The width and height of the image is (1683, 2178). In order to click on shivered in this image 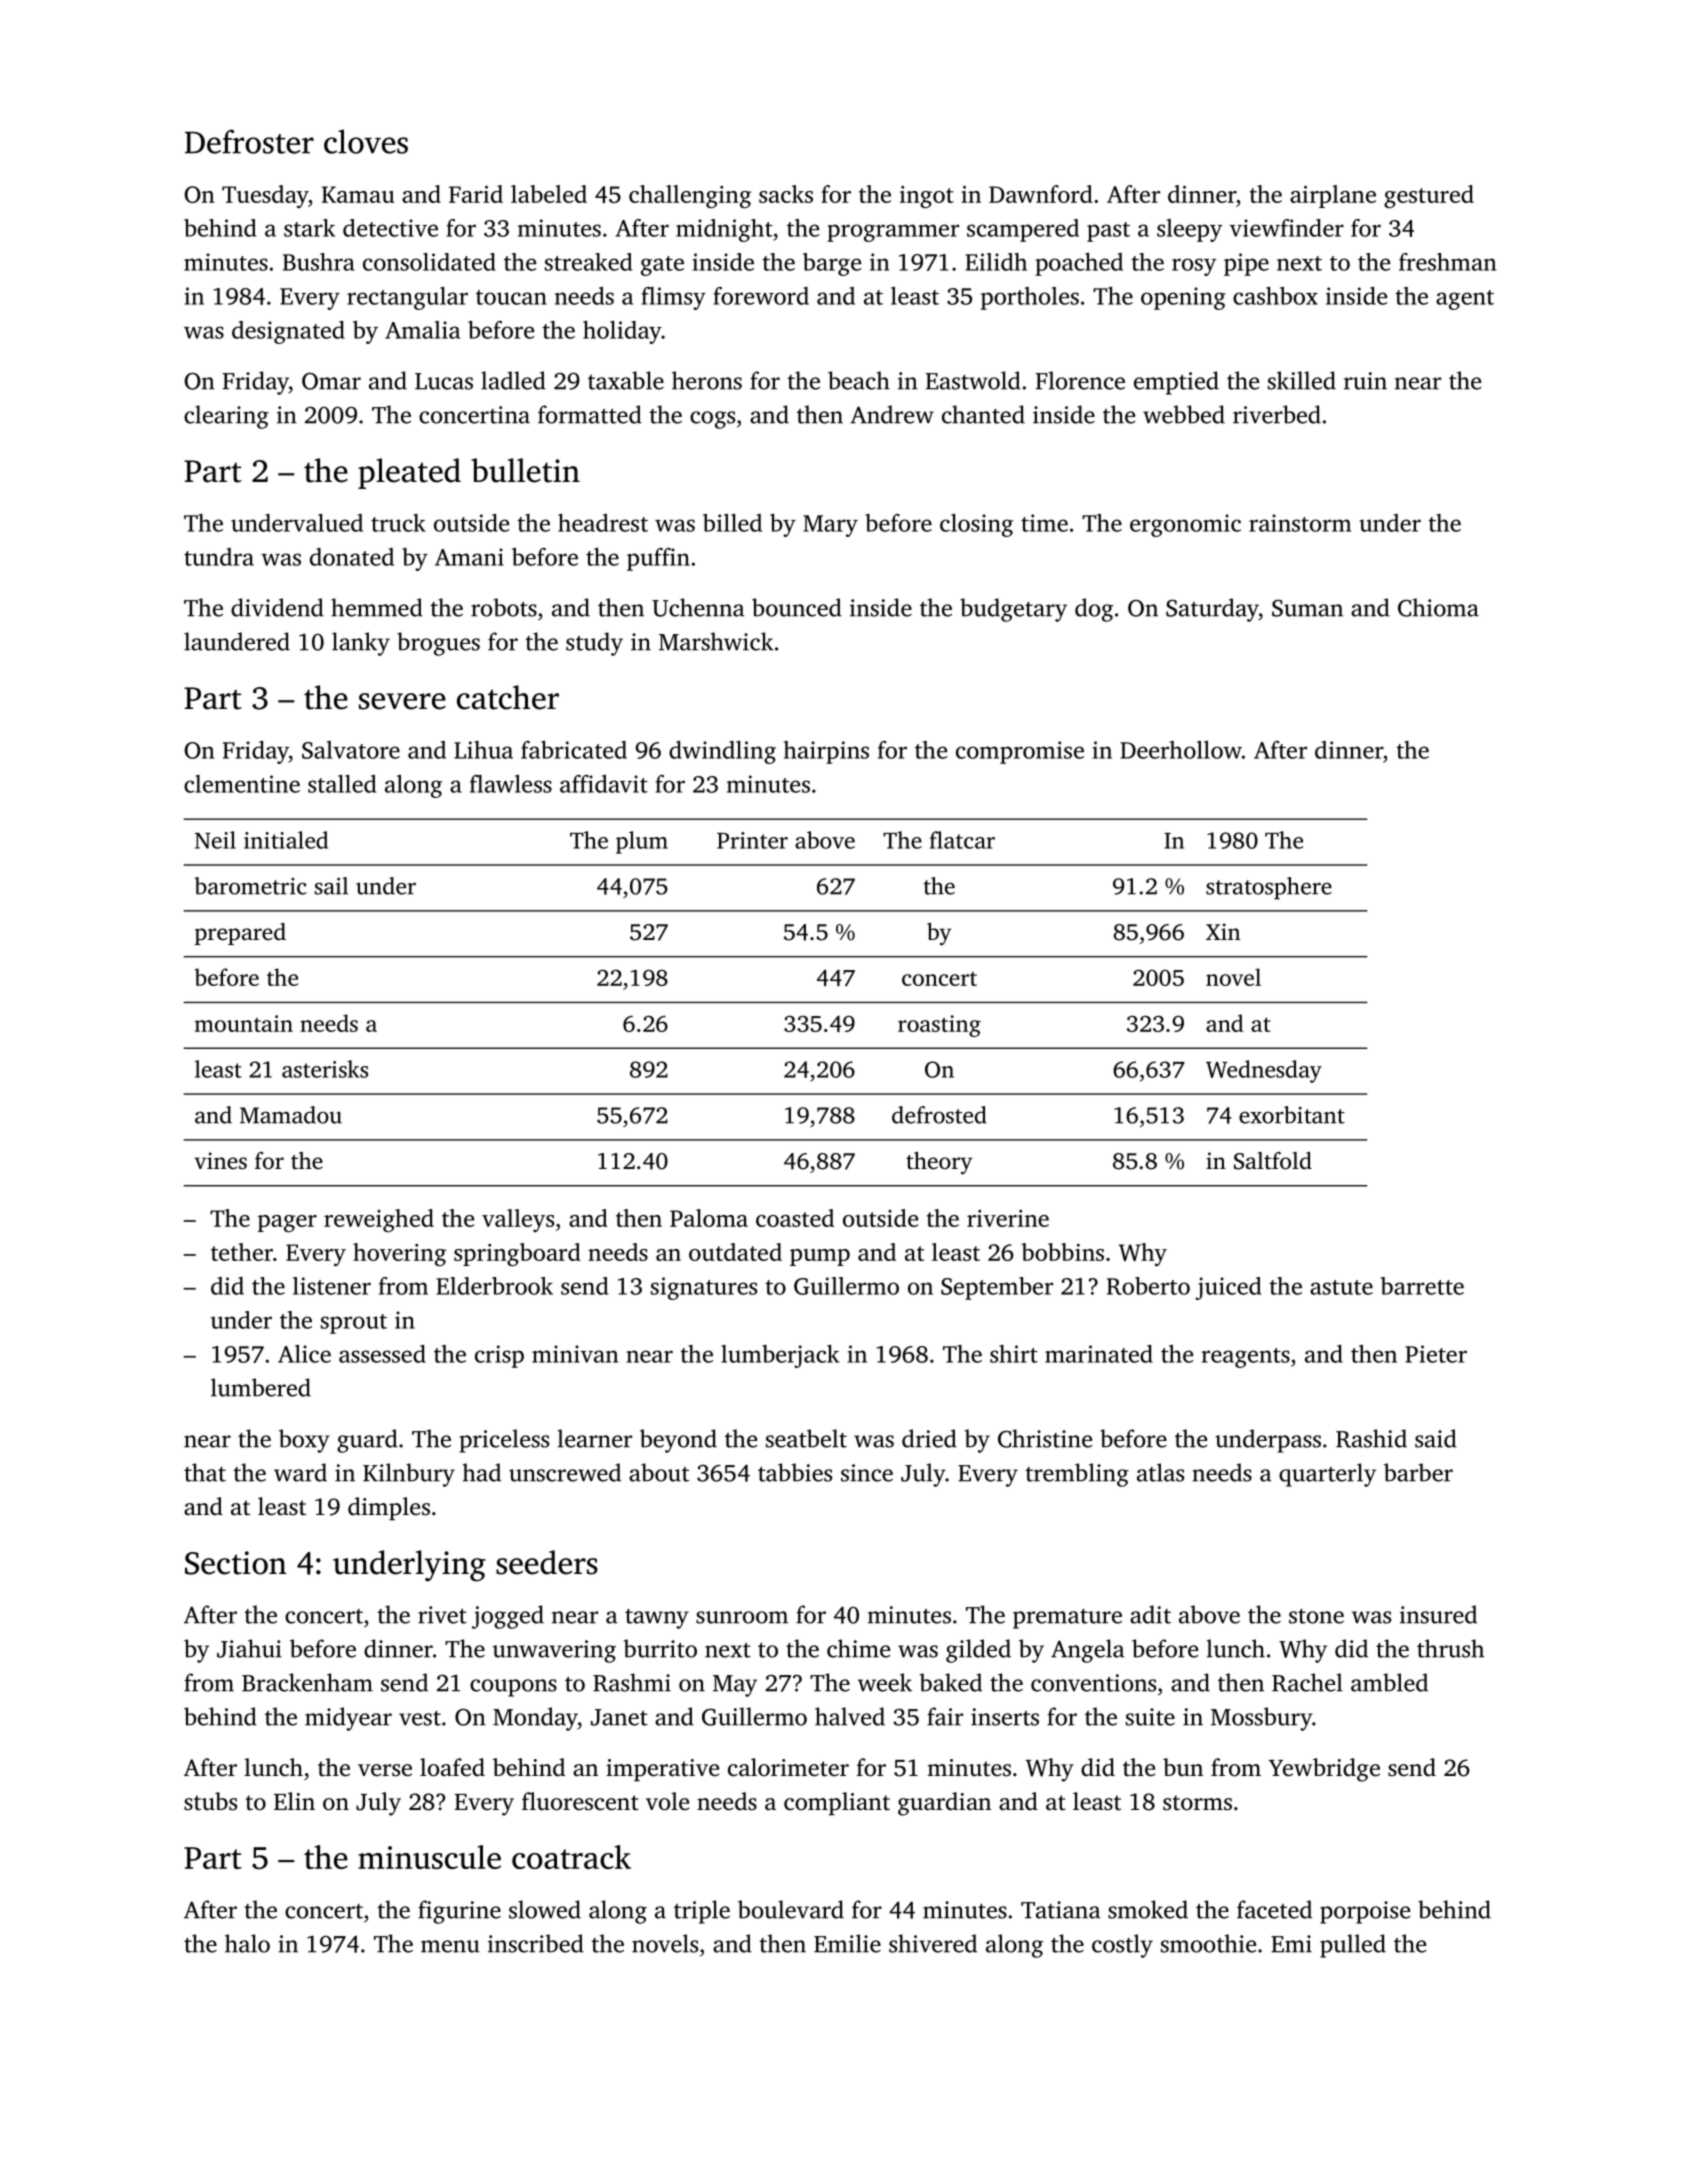, I will do `click(933, 1943)`.
